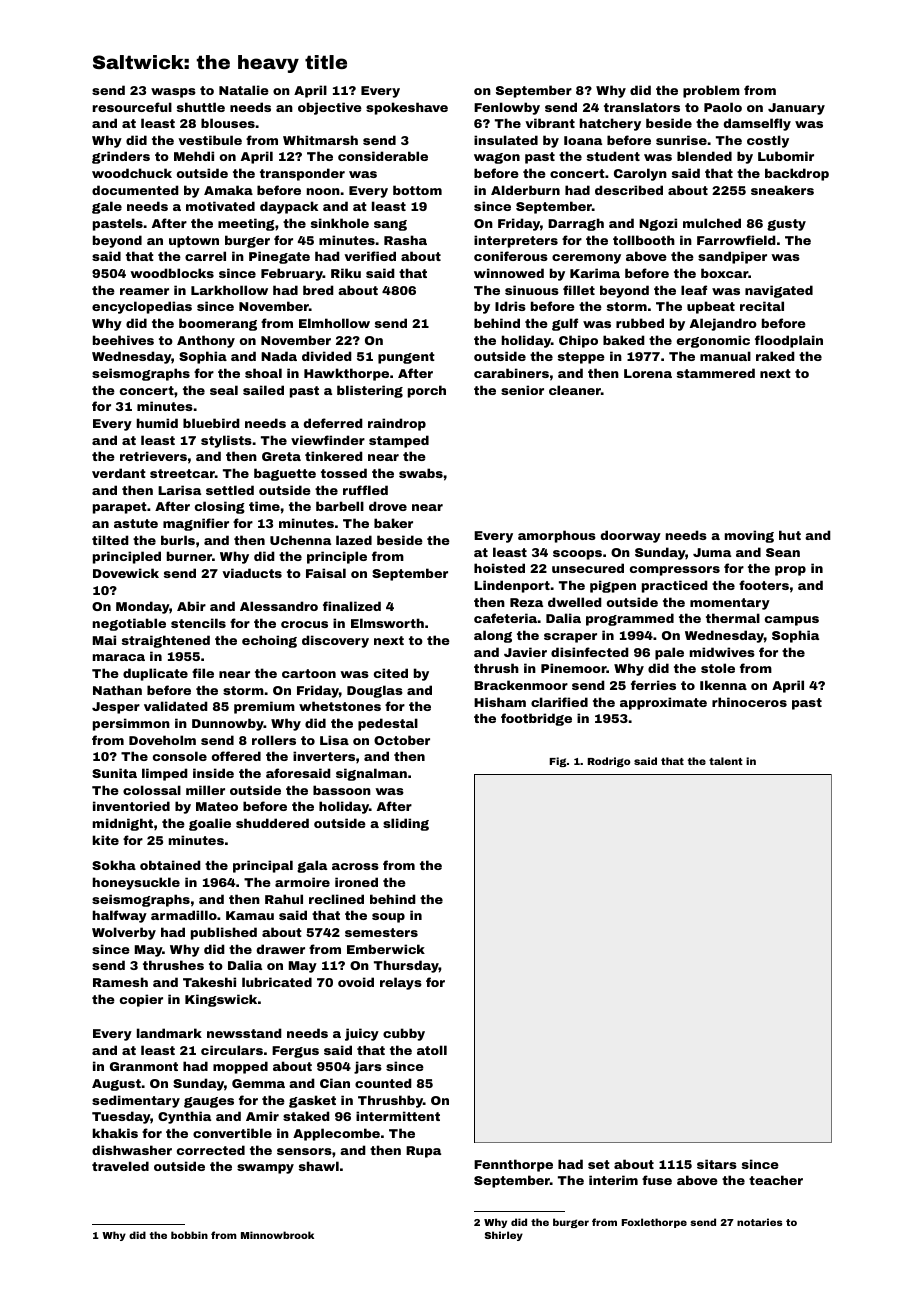  I want to click on August, so click(116, 1085).
